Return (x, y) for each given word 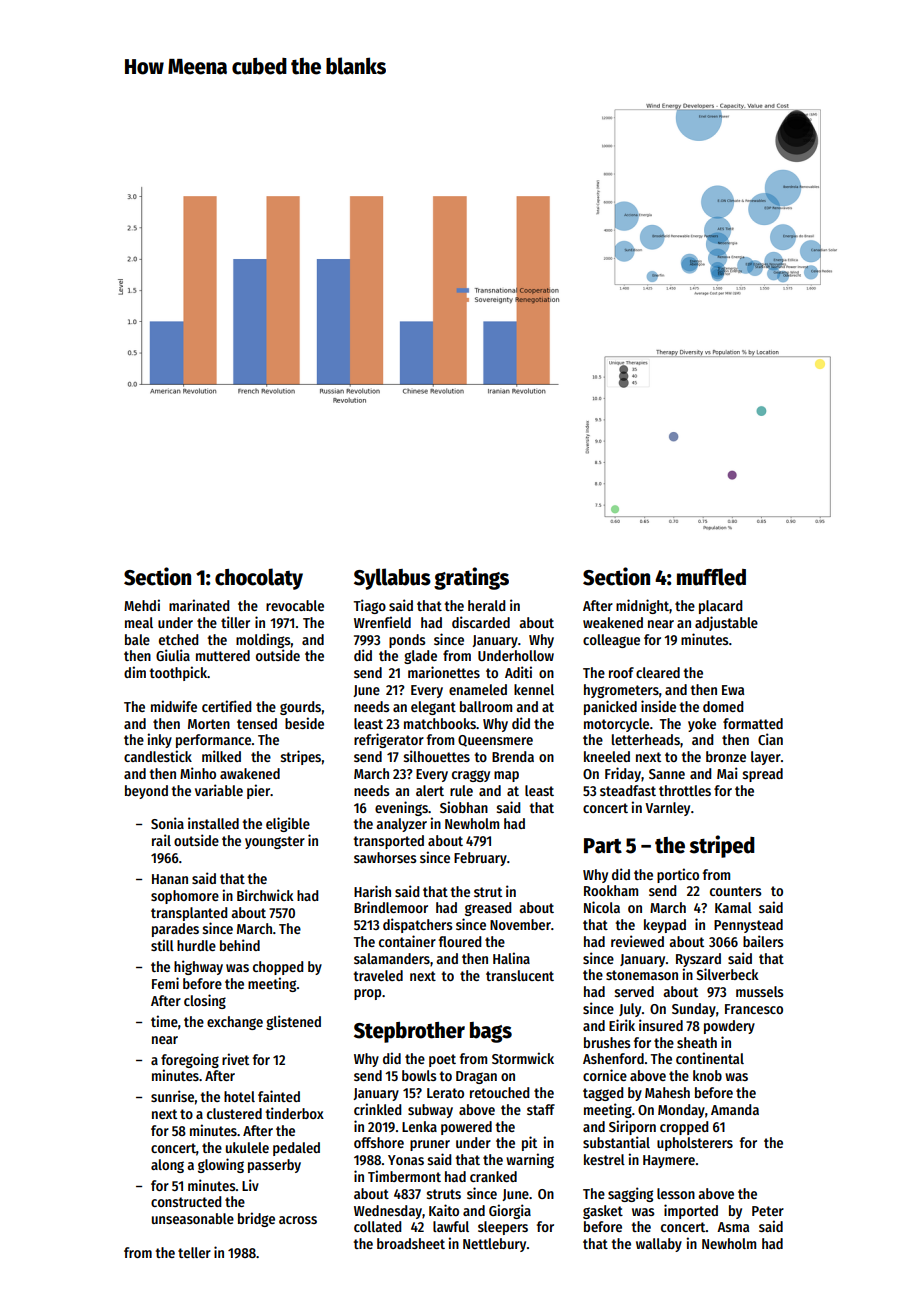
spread (763, 775)
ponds (407, 641)
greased (488, 909)
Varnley (667, 809)
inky (159, 740)
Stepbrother (409, 1032)
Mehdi (142, 605)
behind (240, 945)
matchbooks (440, 723)
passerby (274, 1166)
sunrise (172, 1096)
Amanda (735, 1109)
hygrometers (621, 691)
